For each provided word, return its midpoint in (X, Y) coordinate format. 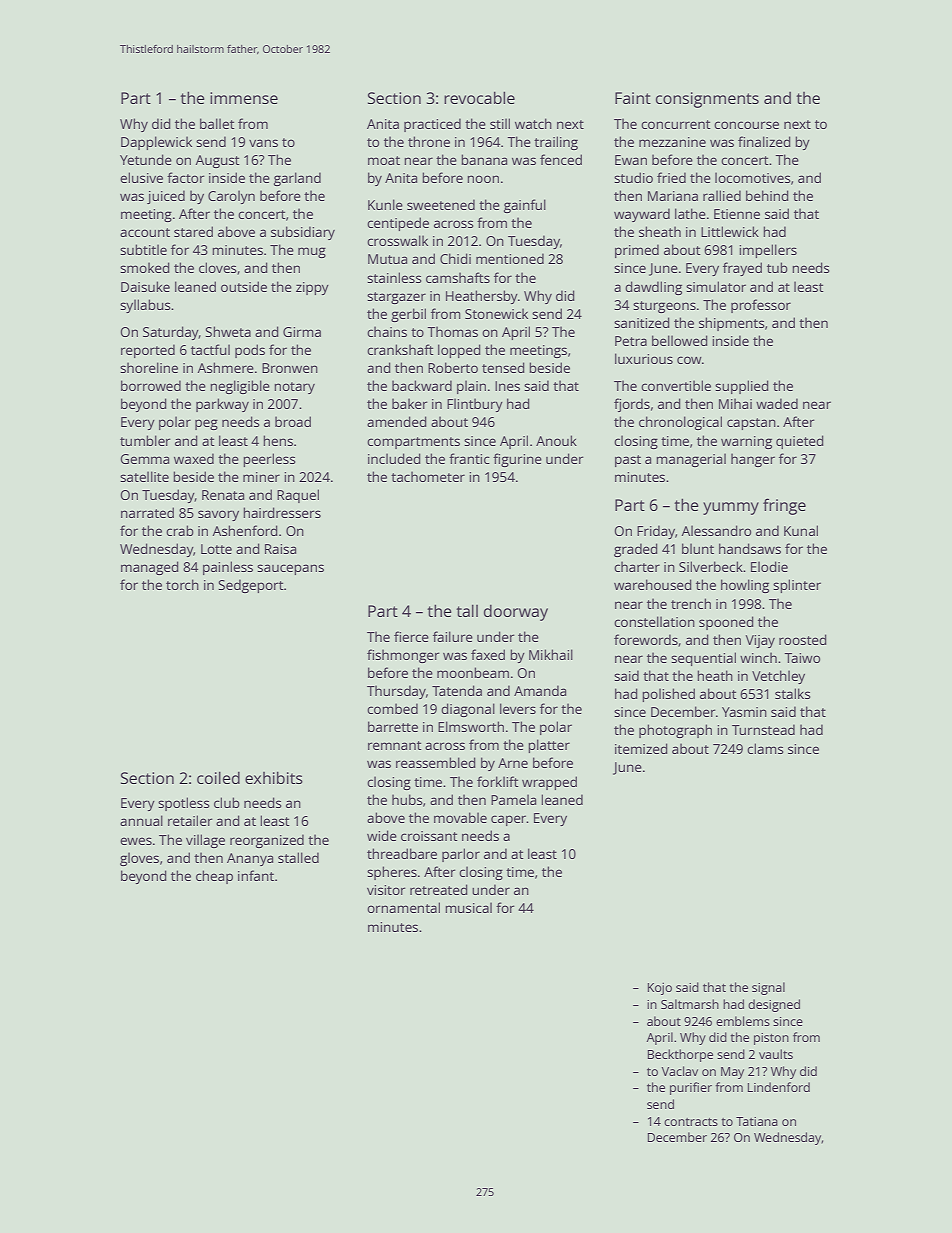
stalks (792, 693)
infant (256, 875)
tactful (210, 349)
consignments (707, 100)
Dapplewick (156, 143)
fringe (784, 506)
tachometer (428, 476)
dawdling (653, 288)
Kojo (660, 988)
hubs (407, 799)
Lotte (216, 549)
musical (468, 907)
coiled (218, 777)
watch (533, 123)
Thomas (453, 331)
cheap (214, 877)
